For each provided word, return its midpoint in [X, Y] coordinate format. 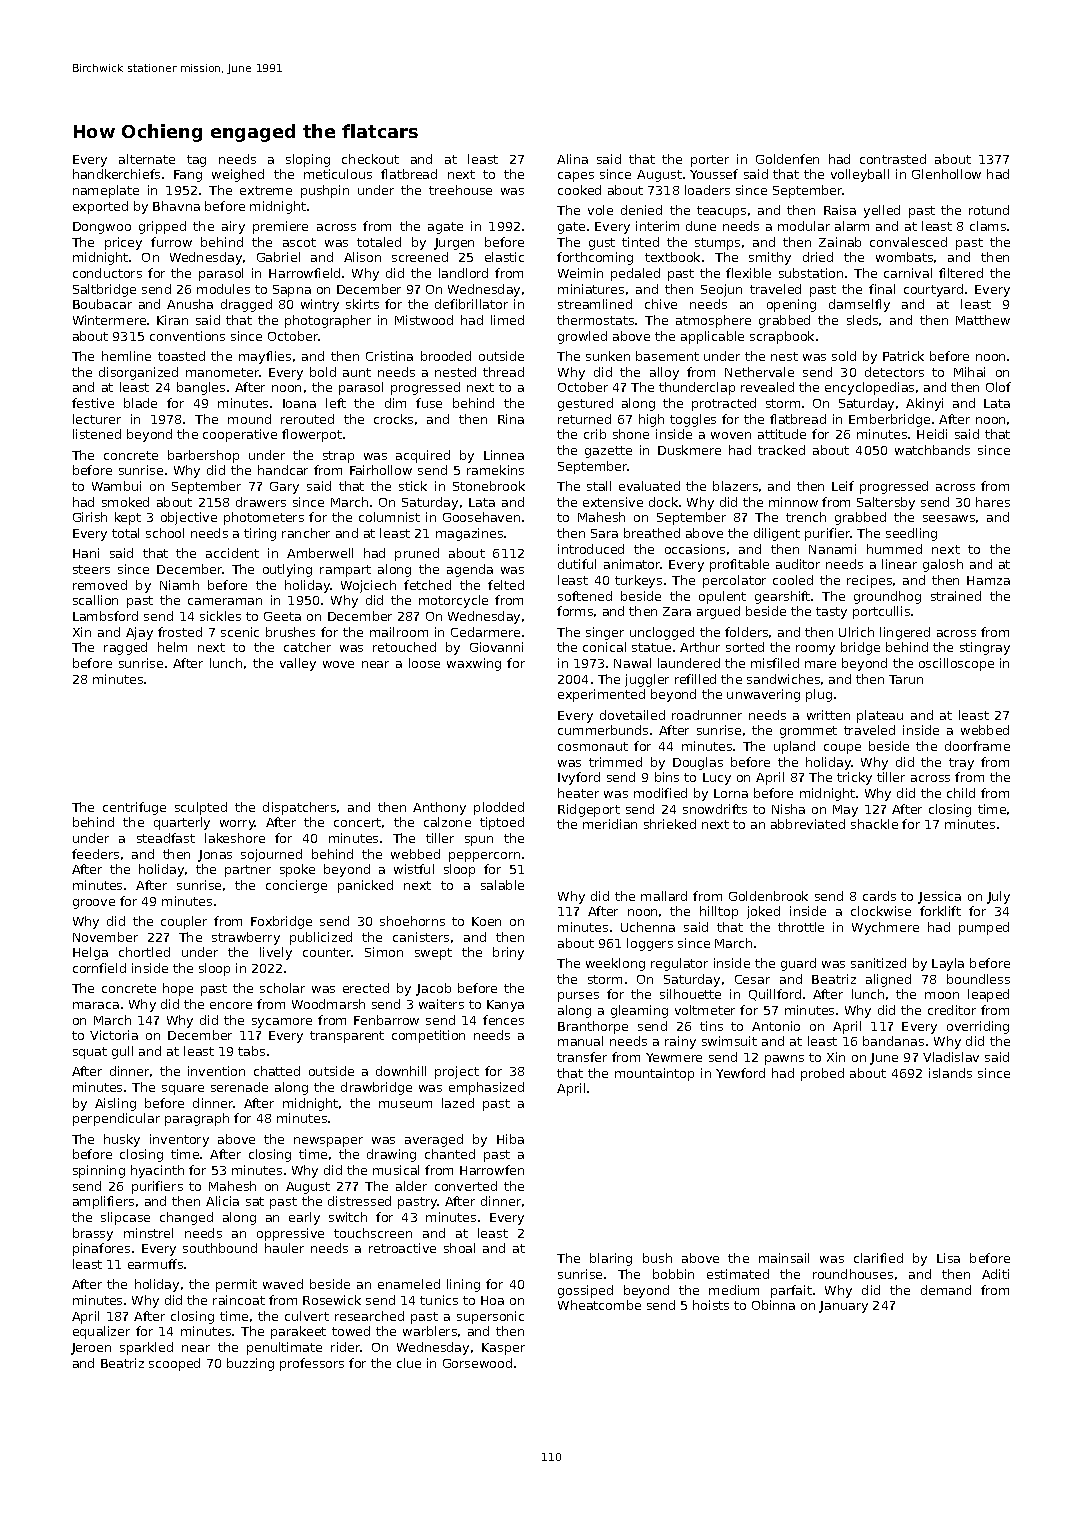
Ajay [139, 633]
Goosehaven [481, 517]
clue [409, 1363]
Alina [572, 159]
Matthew [983, 320]
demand [946, 1290]
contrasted [893, 159]
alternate [147, 159]
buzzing [250, 1364]
